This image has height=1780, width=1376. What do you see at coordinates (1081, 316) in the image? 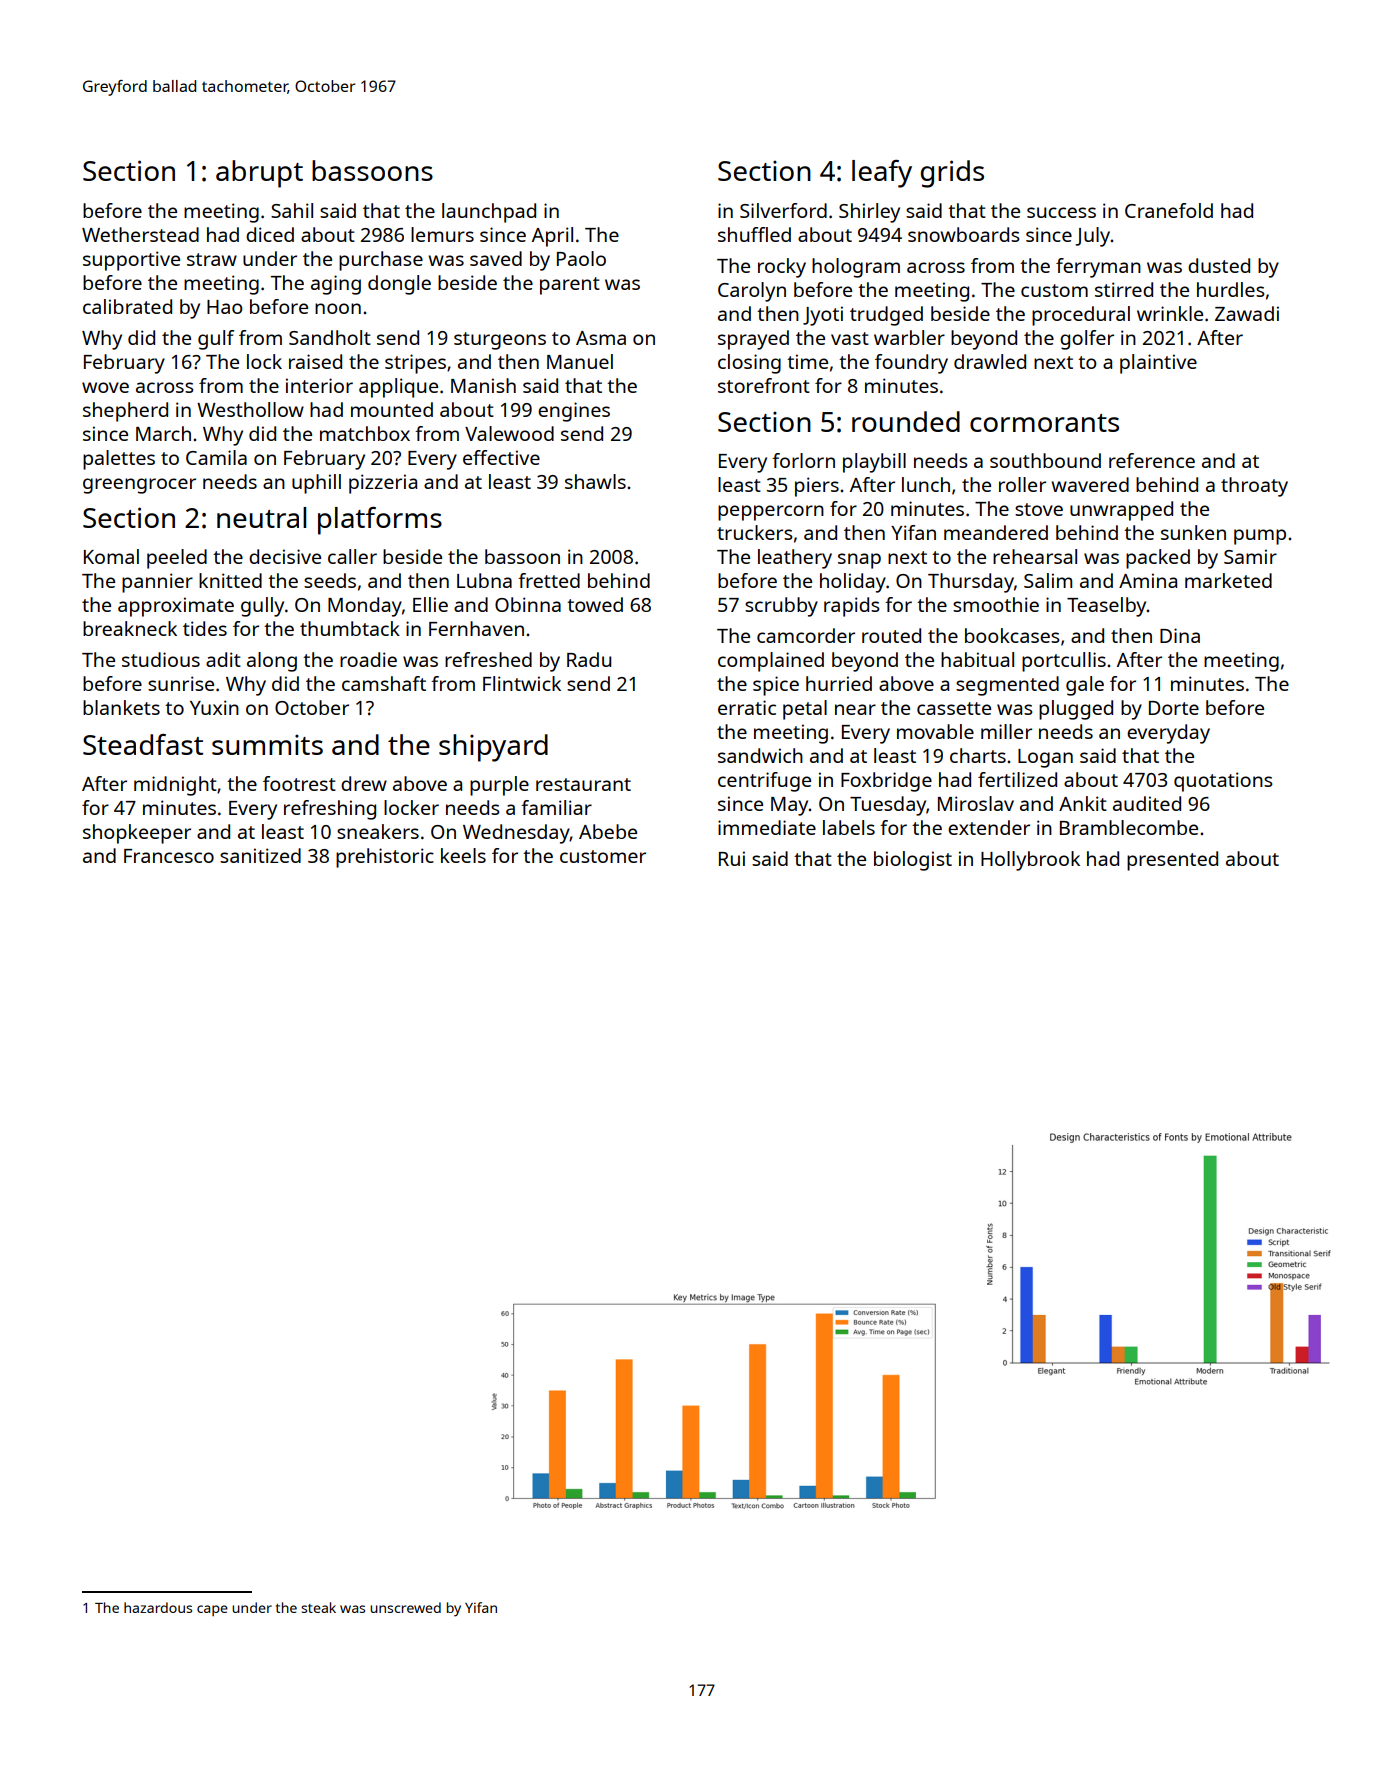
I see `procedural` at bounding box center [1081, 316].
